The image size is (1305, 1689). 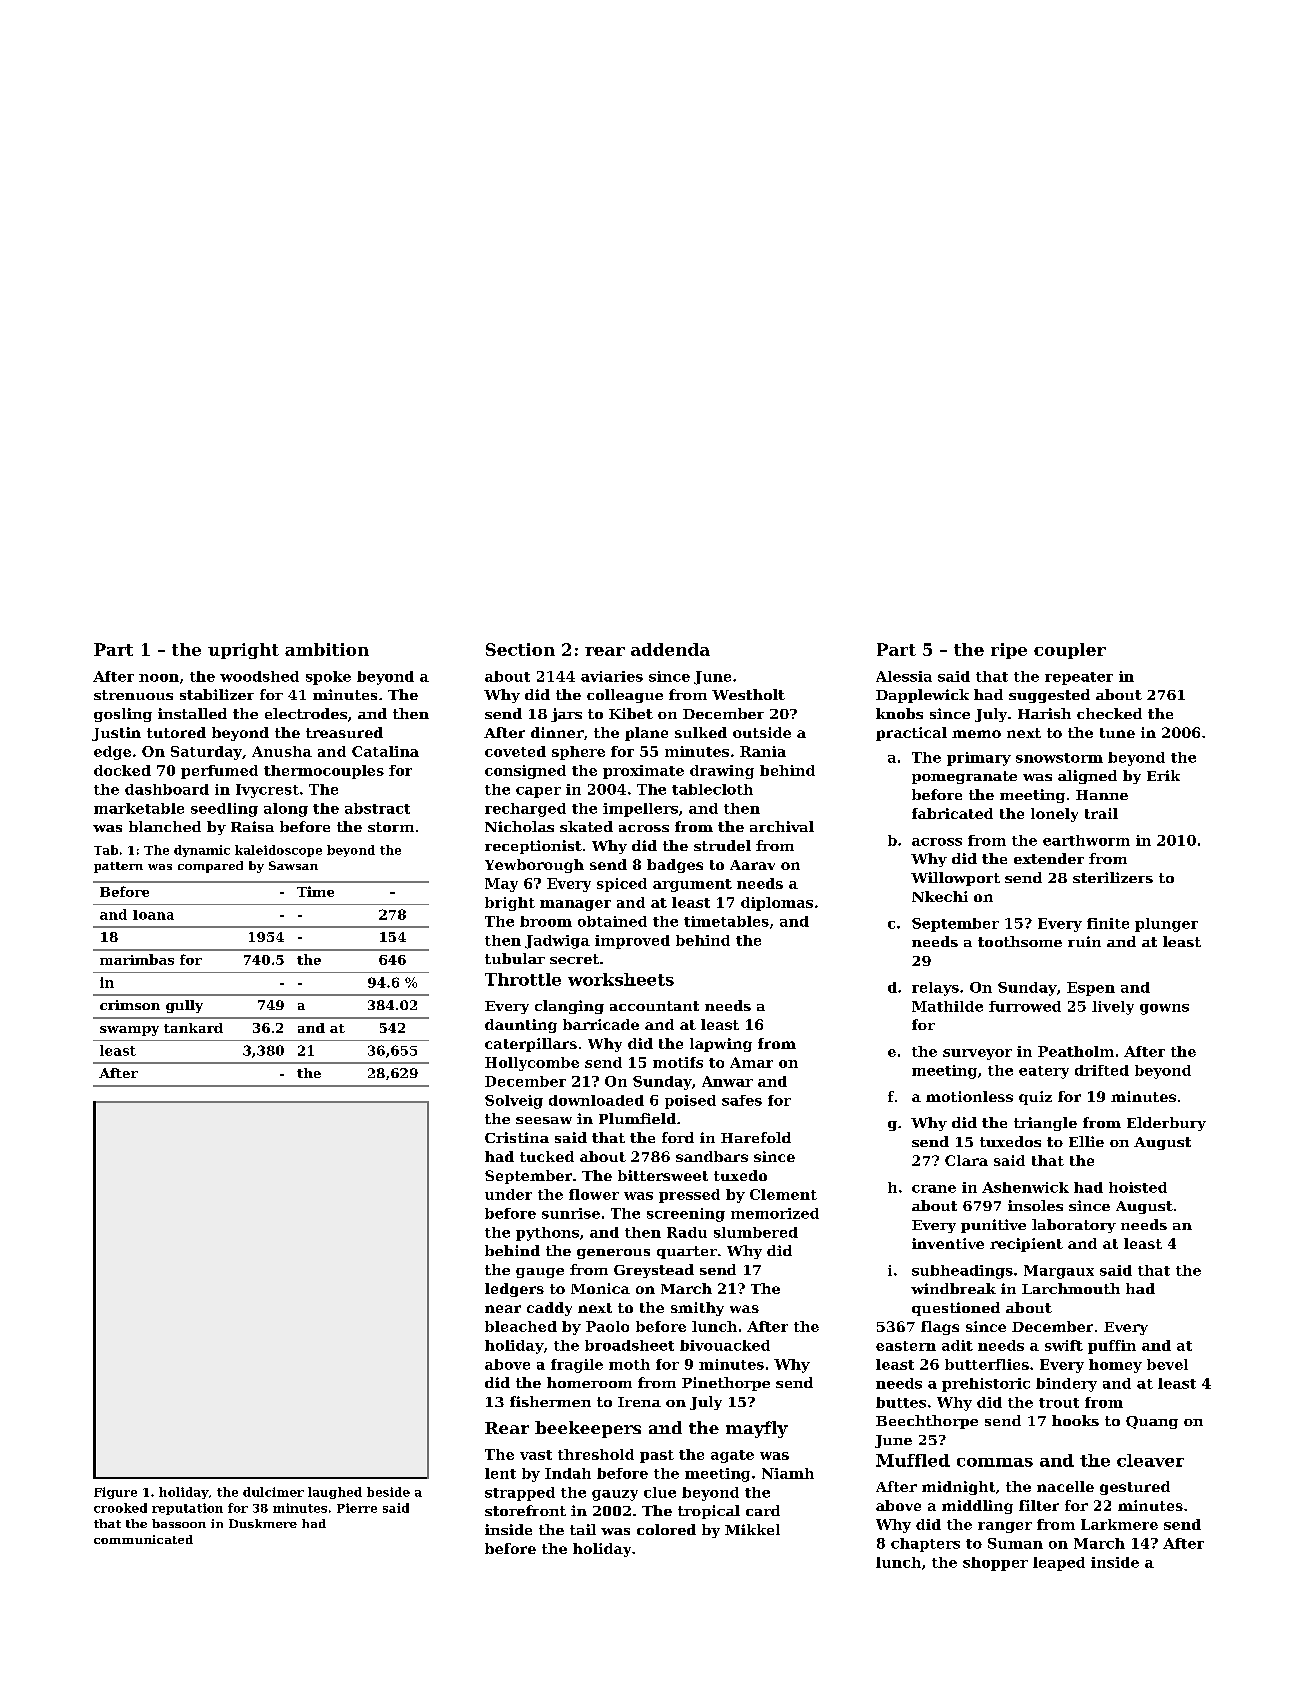 I want to click on Solveig, so click(x=514, y=1102).
